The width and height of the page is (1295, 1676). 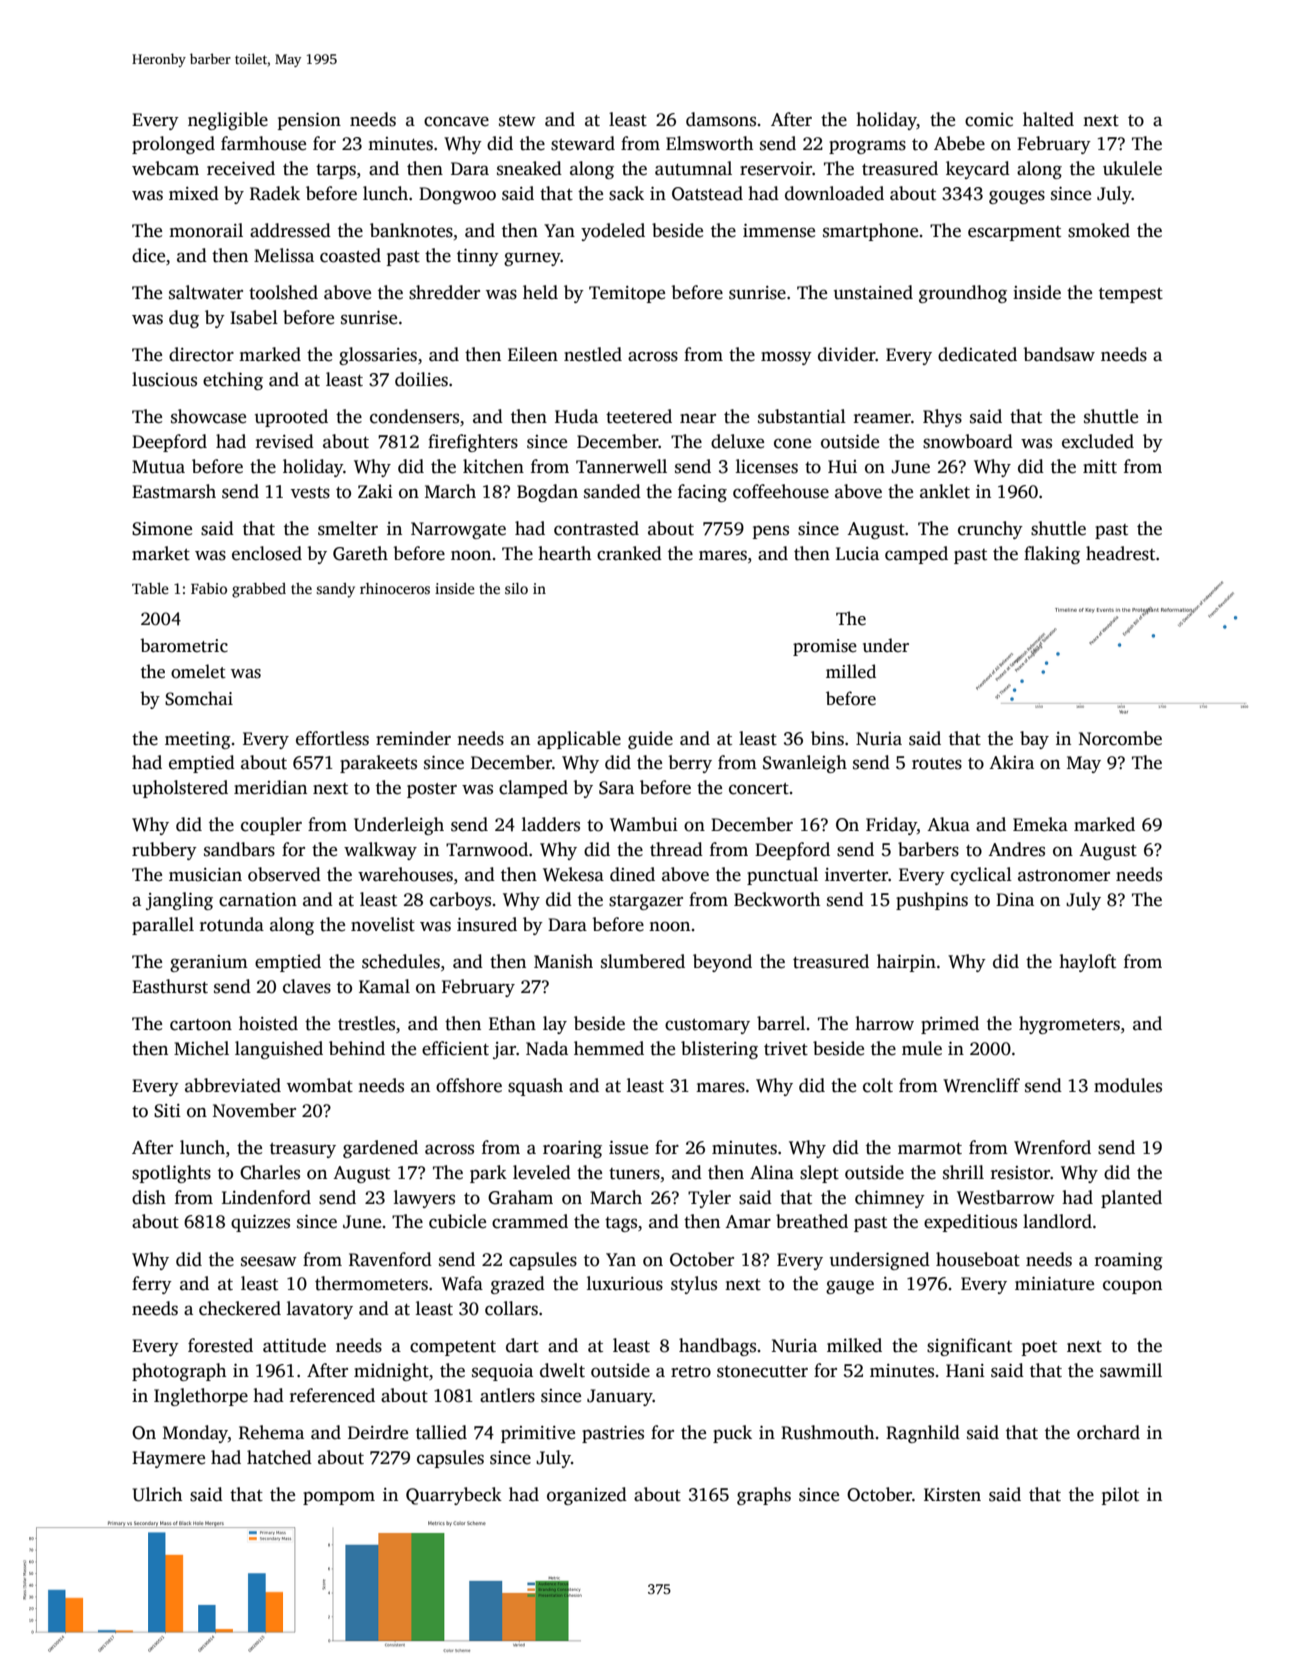 I want to click on hearth, so click(x=564, y=553).
